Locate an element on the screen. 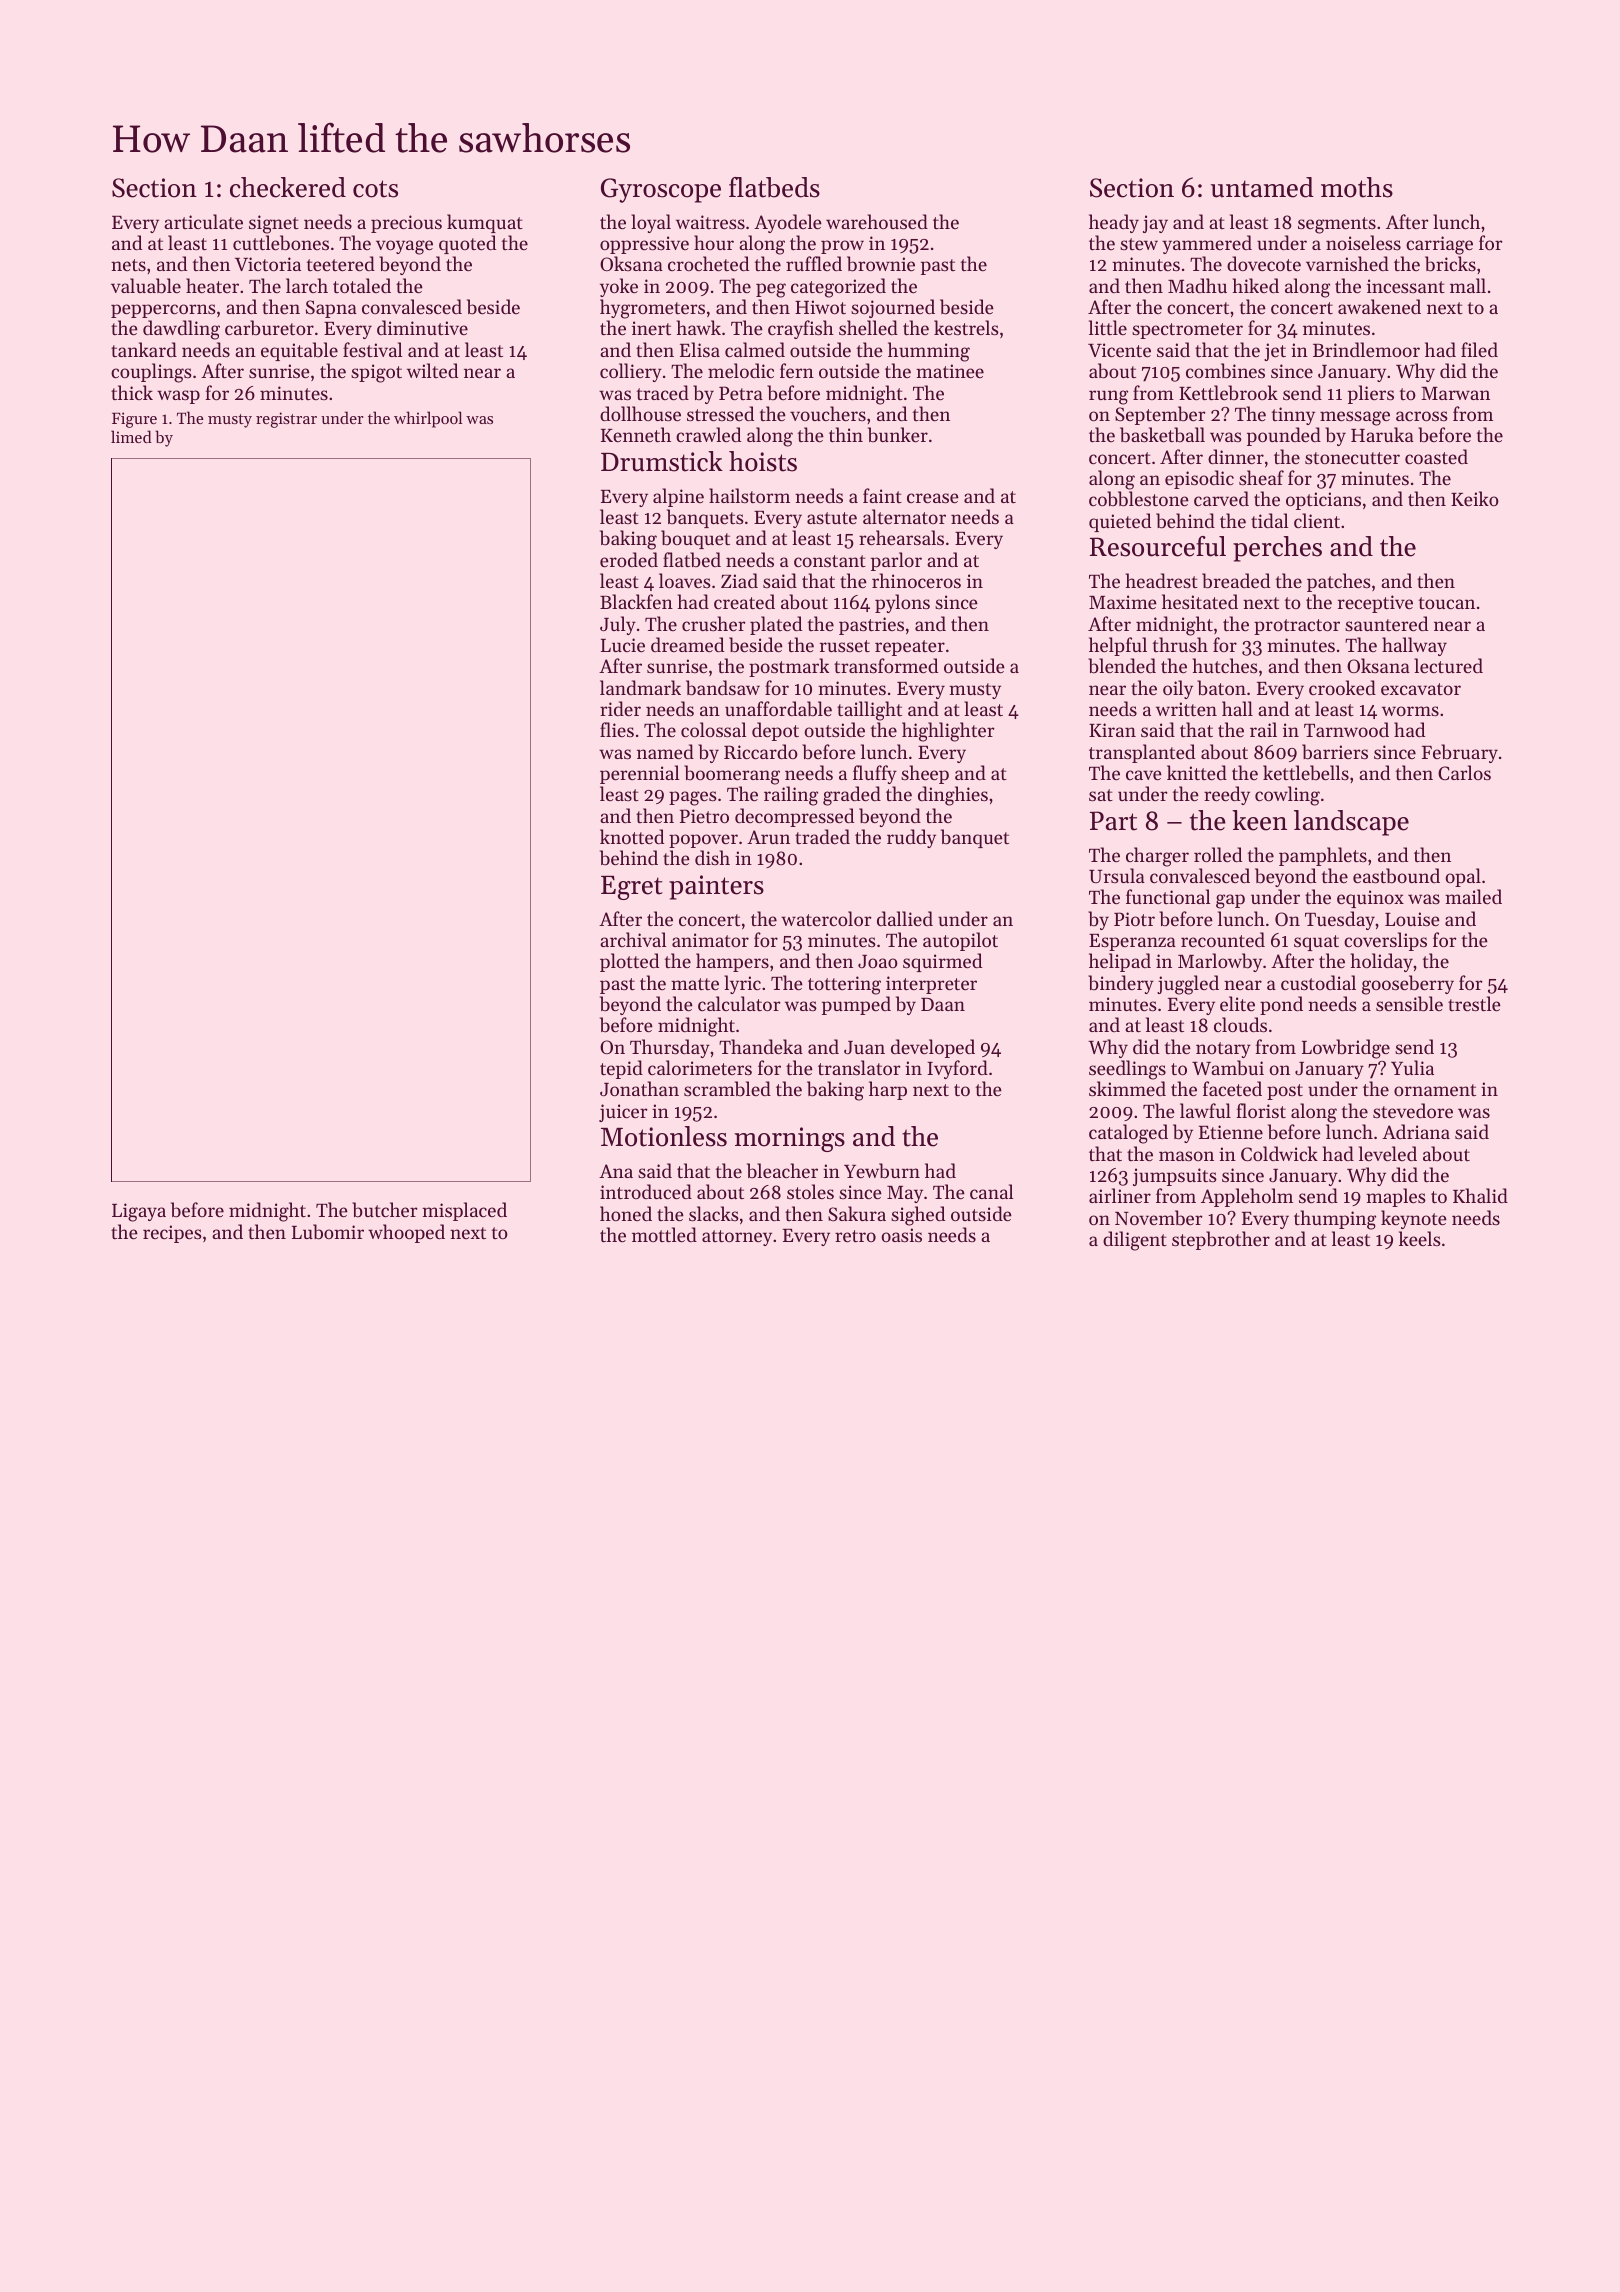  misplaced is located at coordinates (464, 1211).
